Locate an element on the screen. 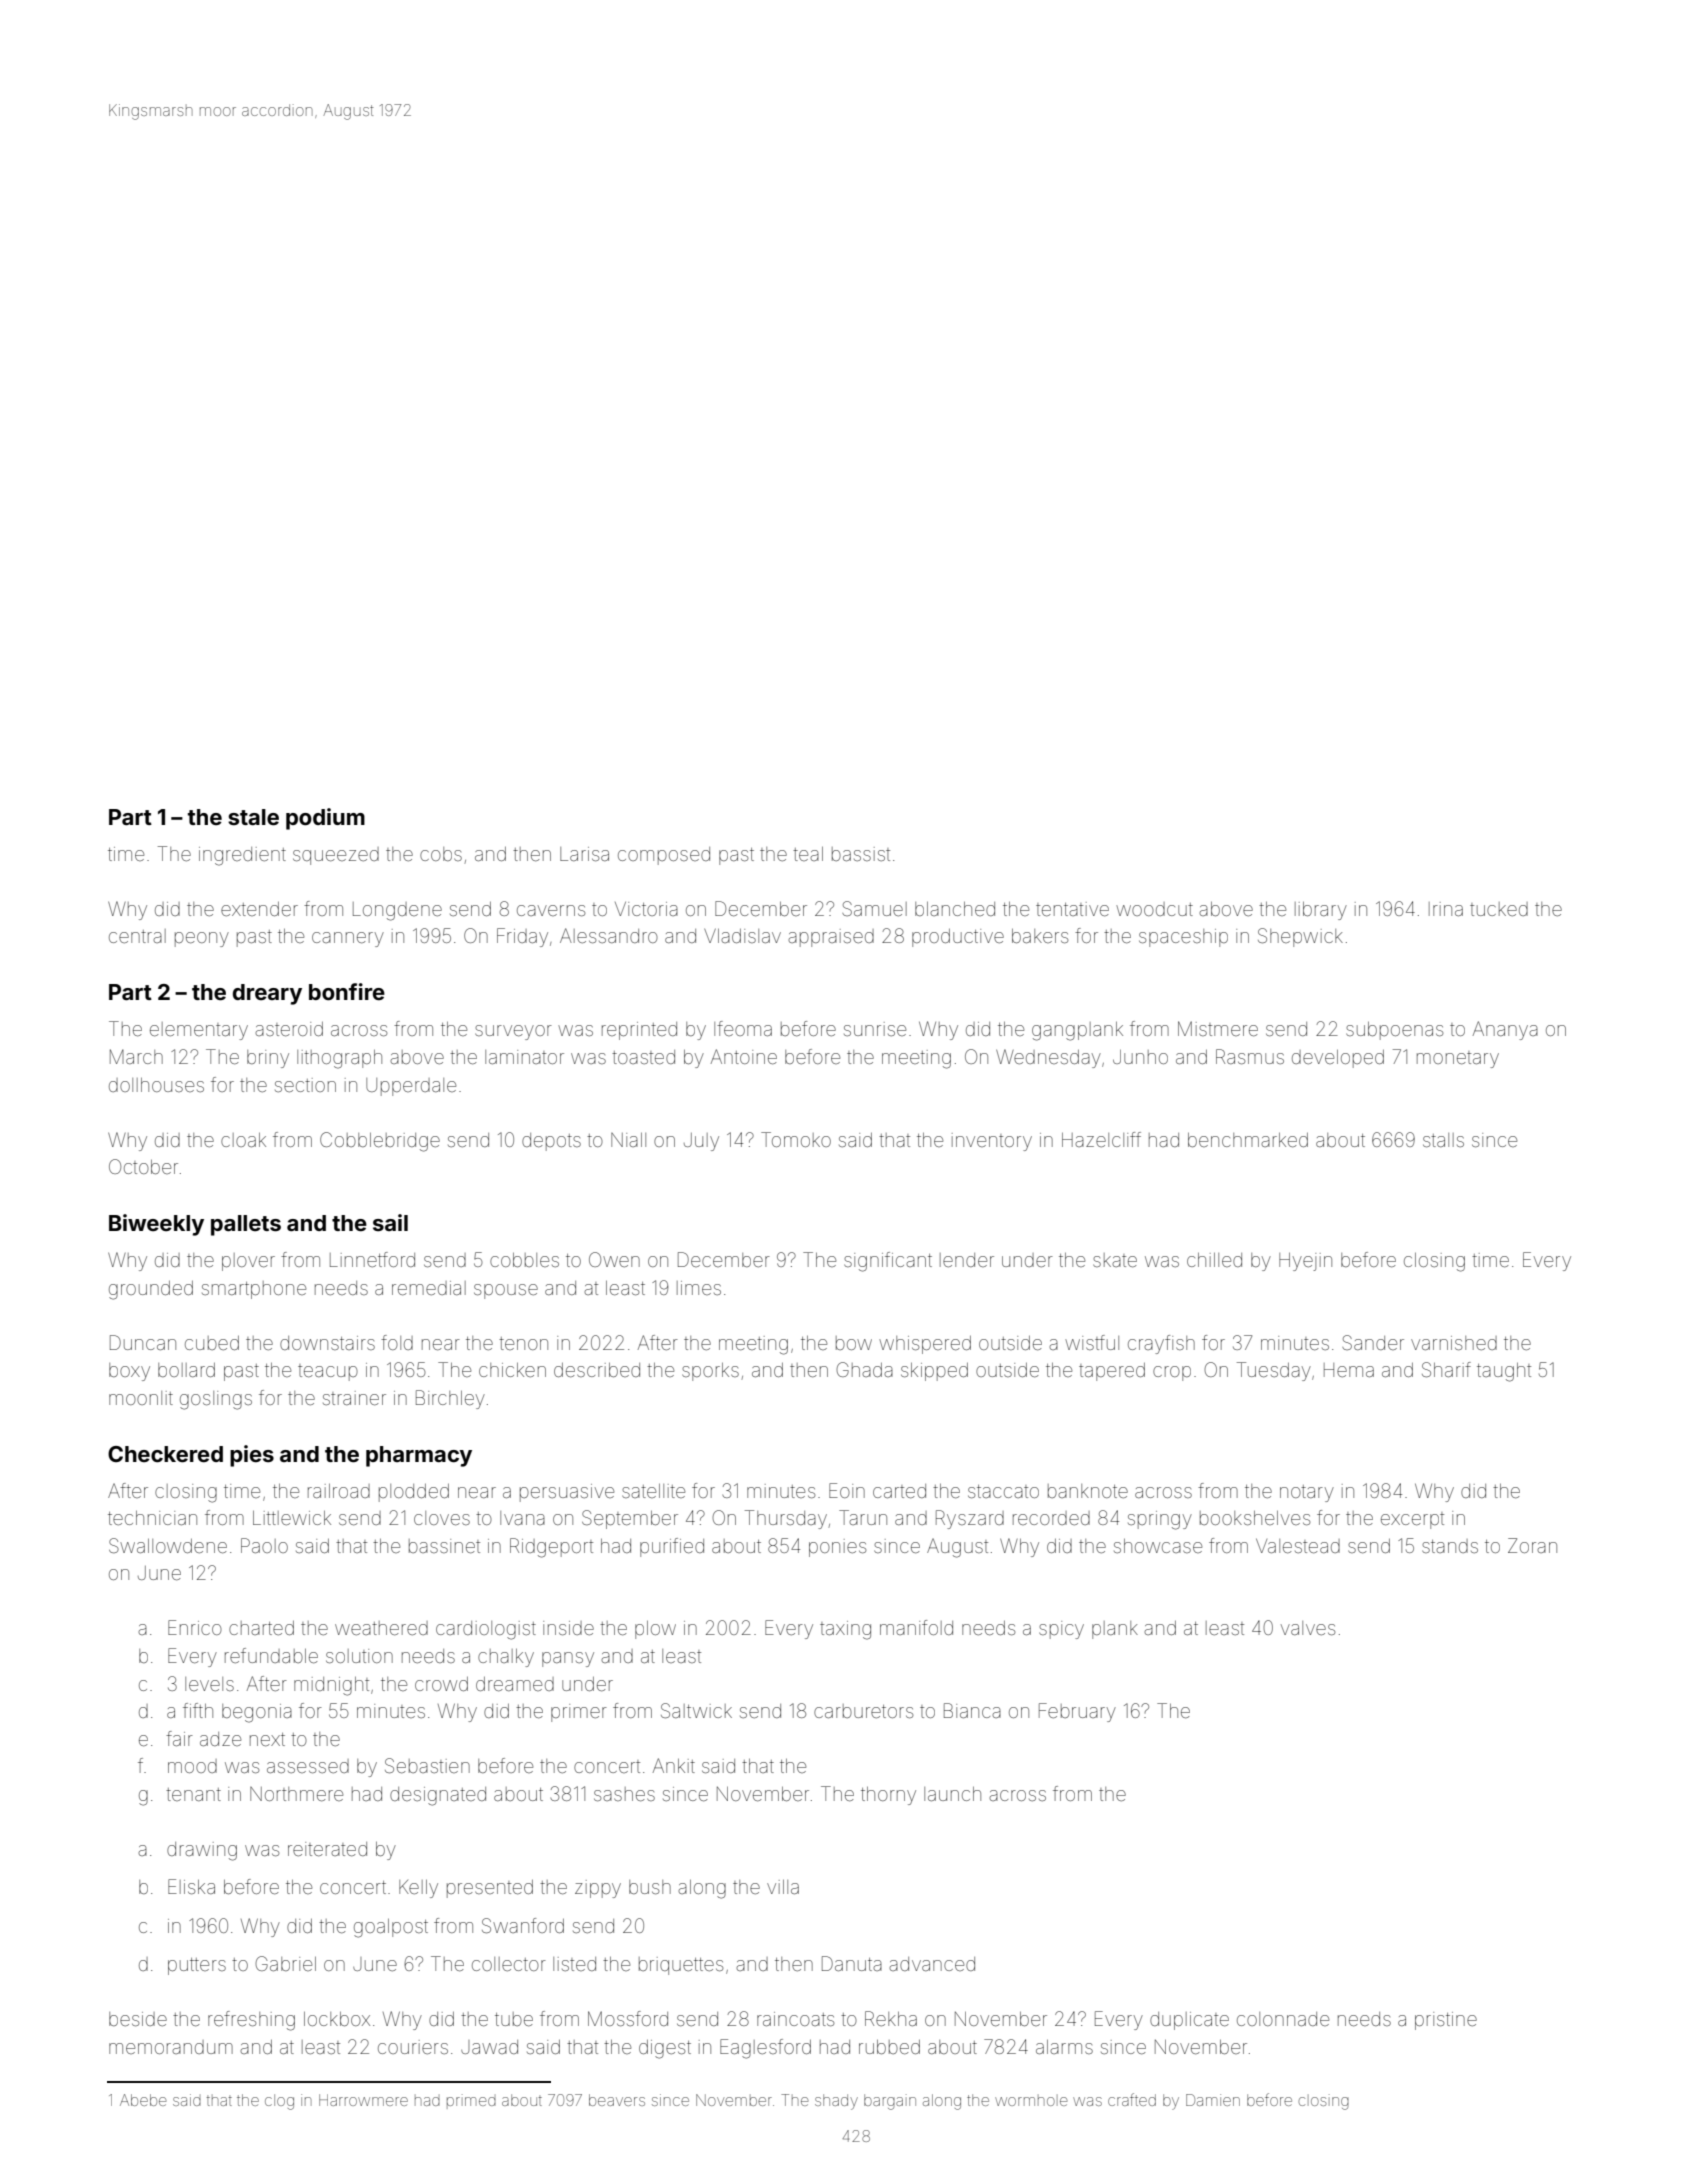 This screenshot has height=2178, width=1683. downstairs is located at coordinates (327, 1343).
